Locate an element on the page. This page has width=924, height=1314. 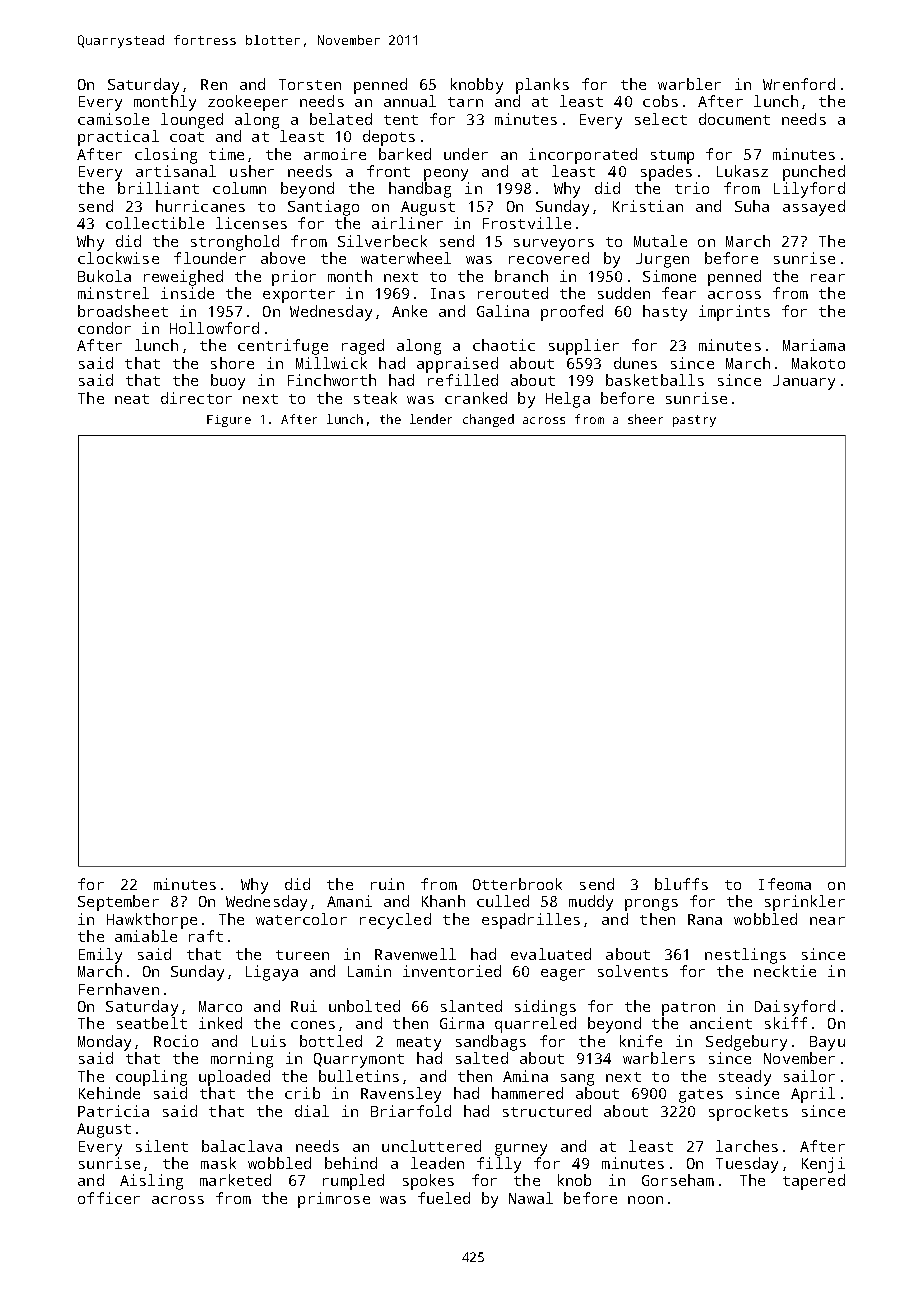
January is located at coordinates (804, 382).
